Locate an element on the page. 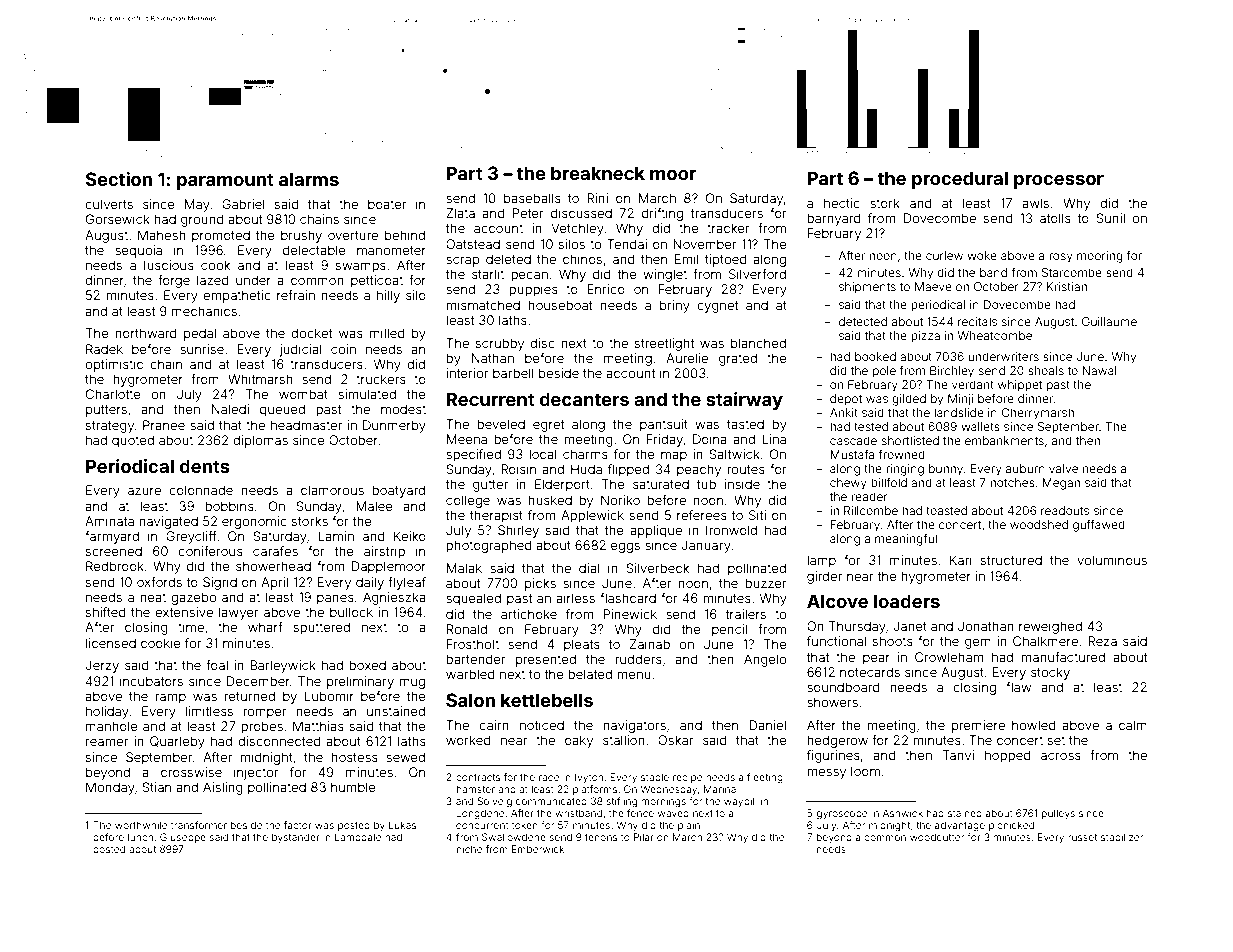 This image has height=952, width=1233. baseballs is located at coordinates (532, 198).
